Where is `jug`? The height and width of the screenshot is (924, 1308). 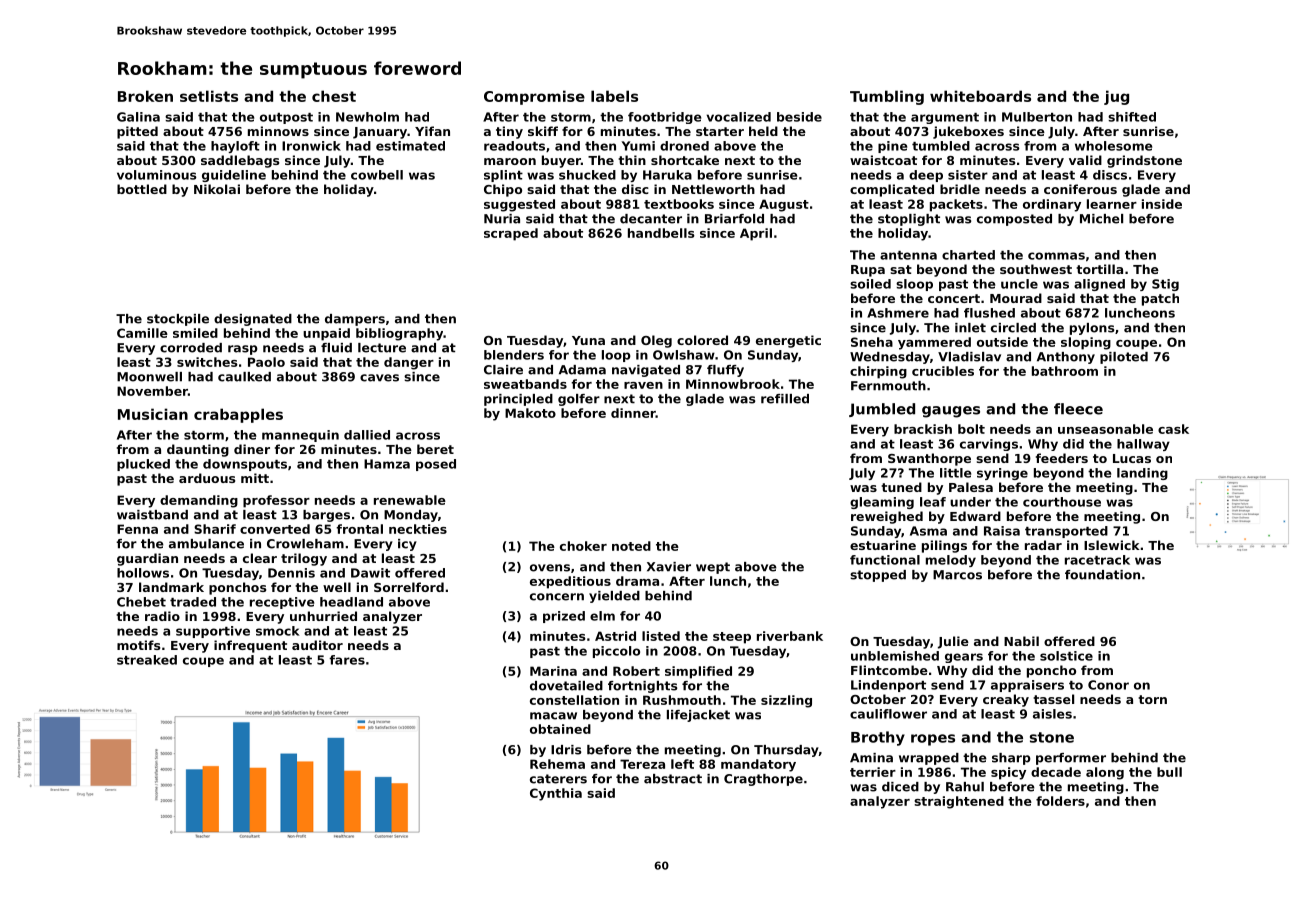
jug is located at coordinates (1116, 97).
